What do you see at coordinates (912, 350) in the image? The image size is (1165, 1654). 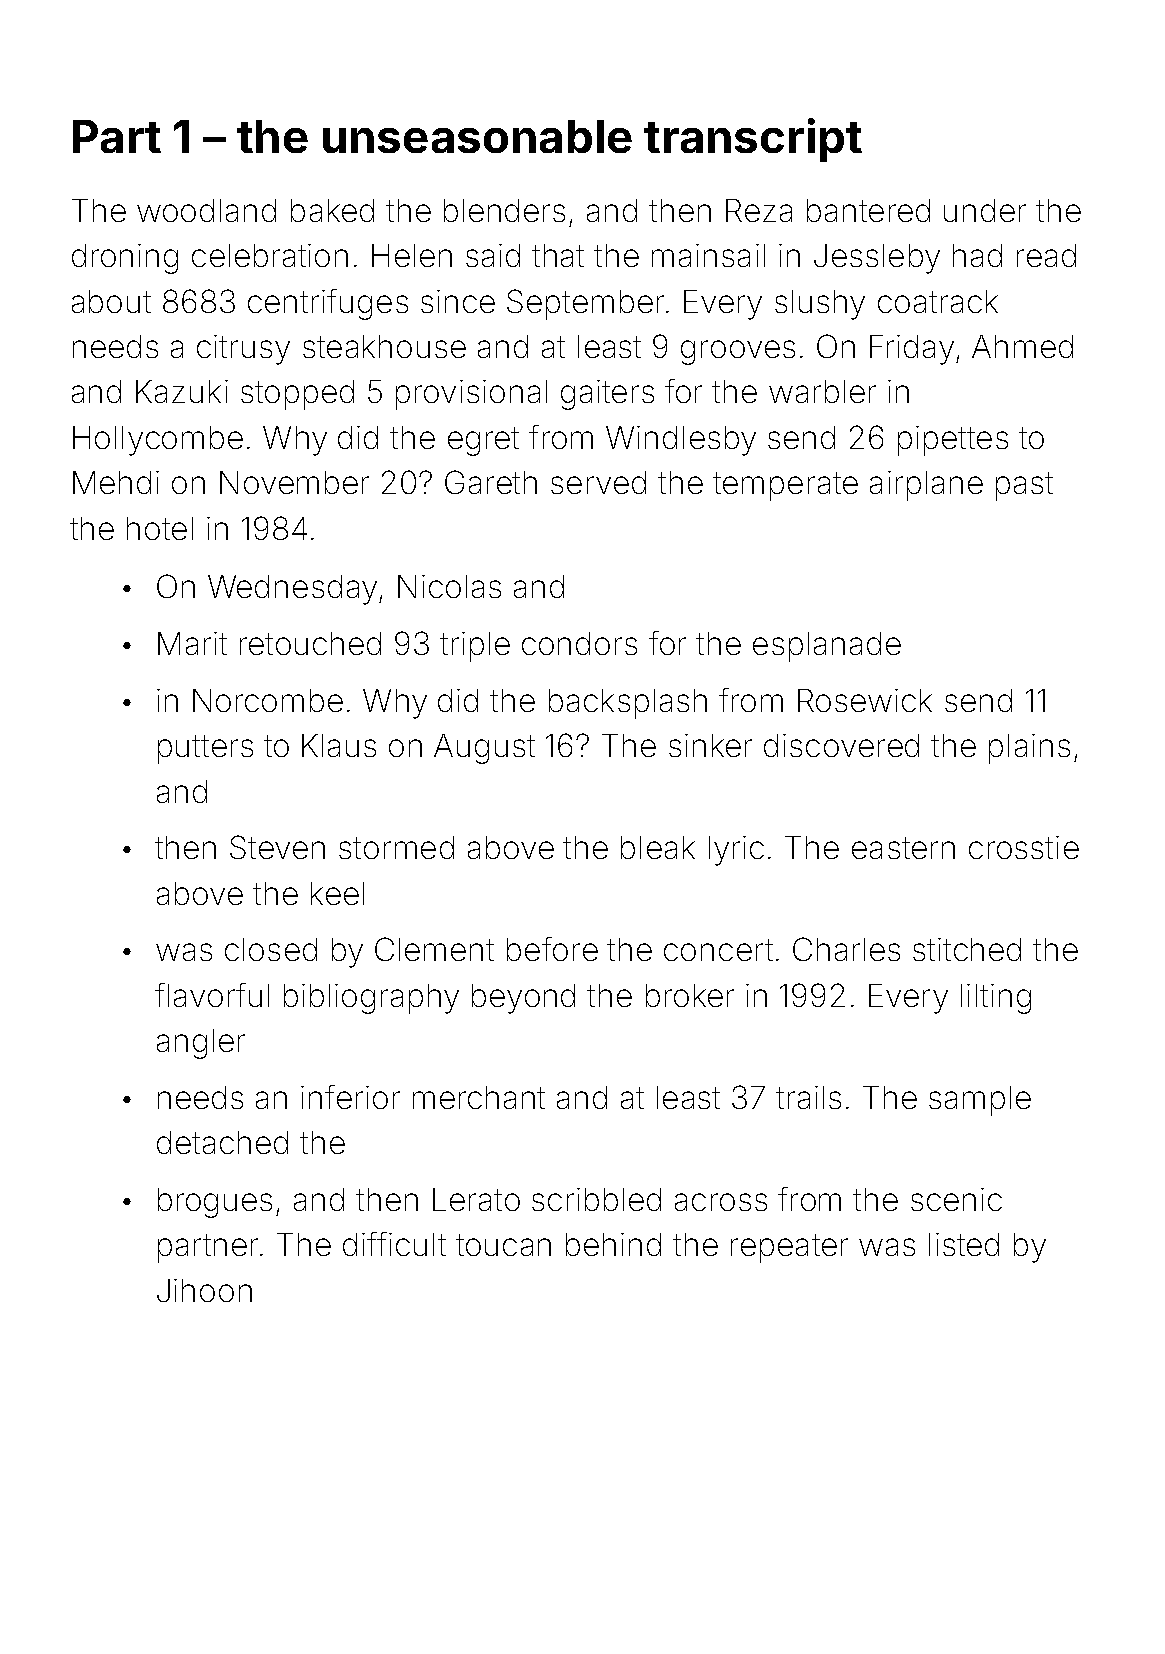 I see `Friday` at bounding box center [912, 350].
